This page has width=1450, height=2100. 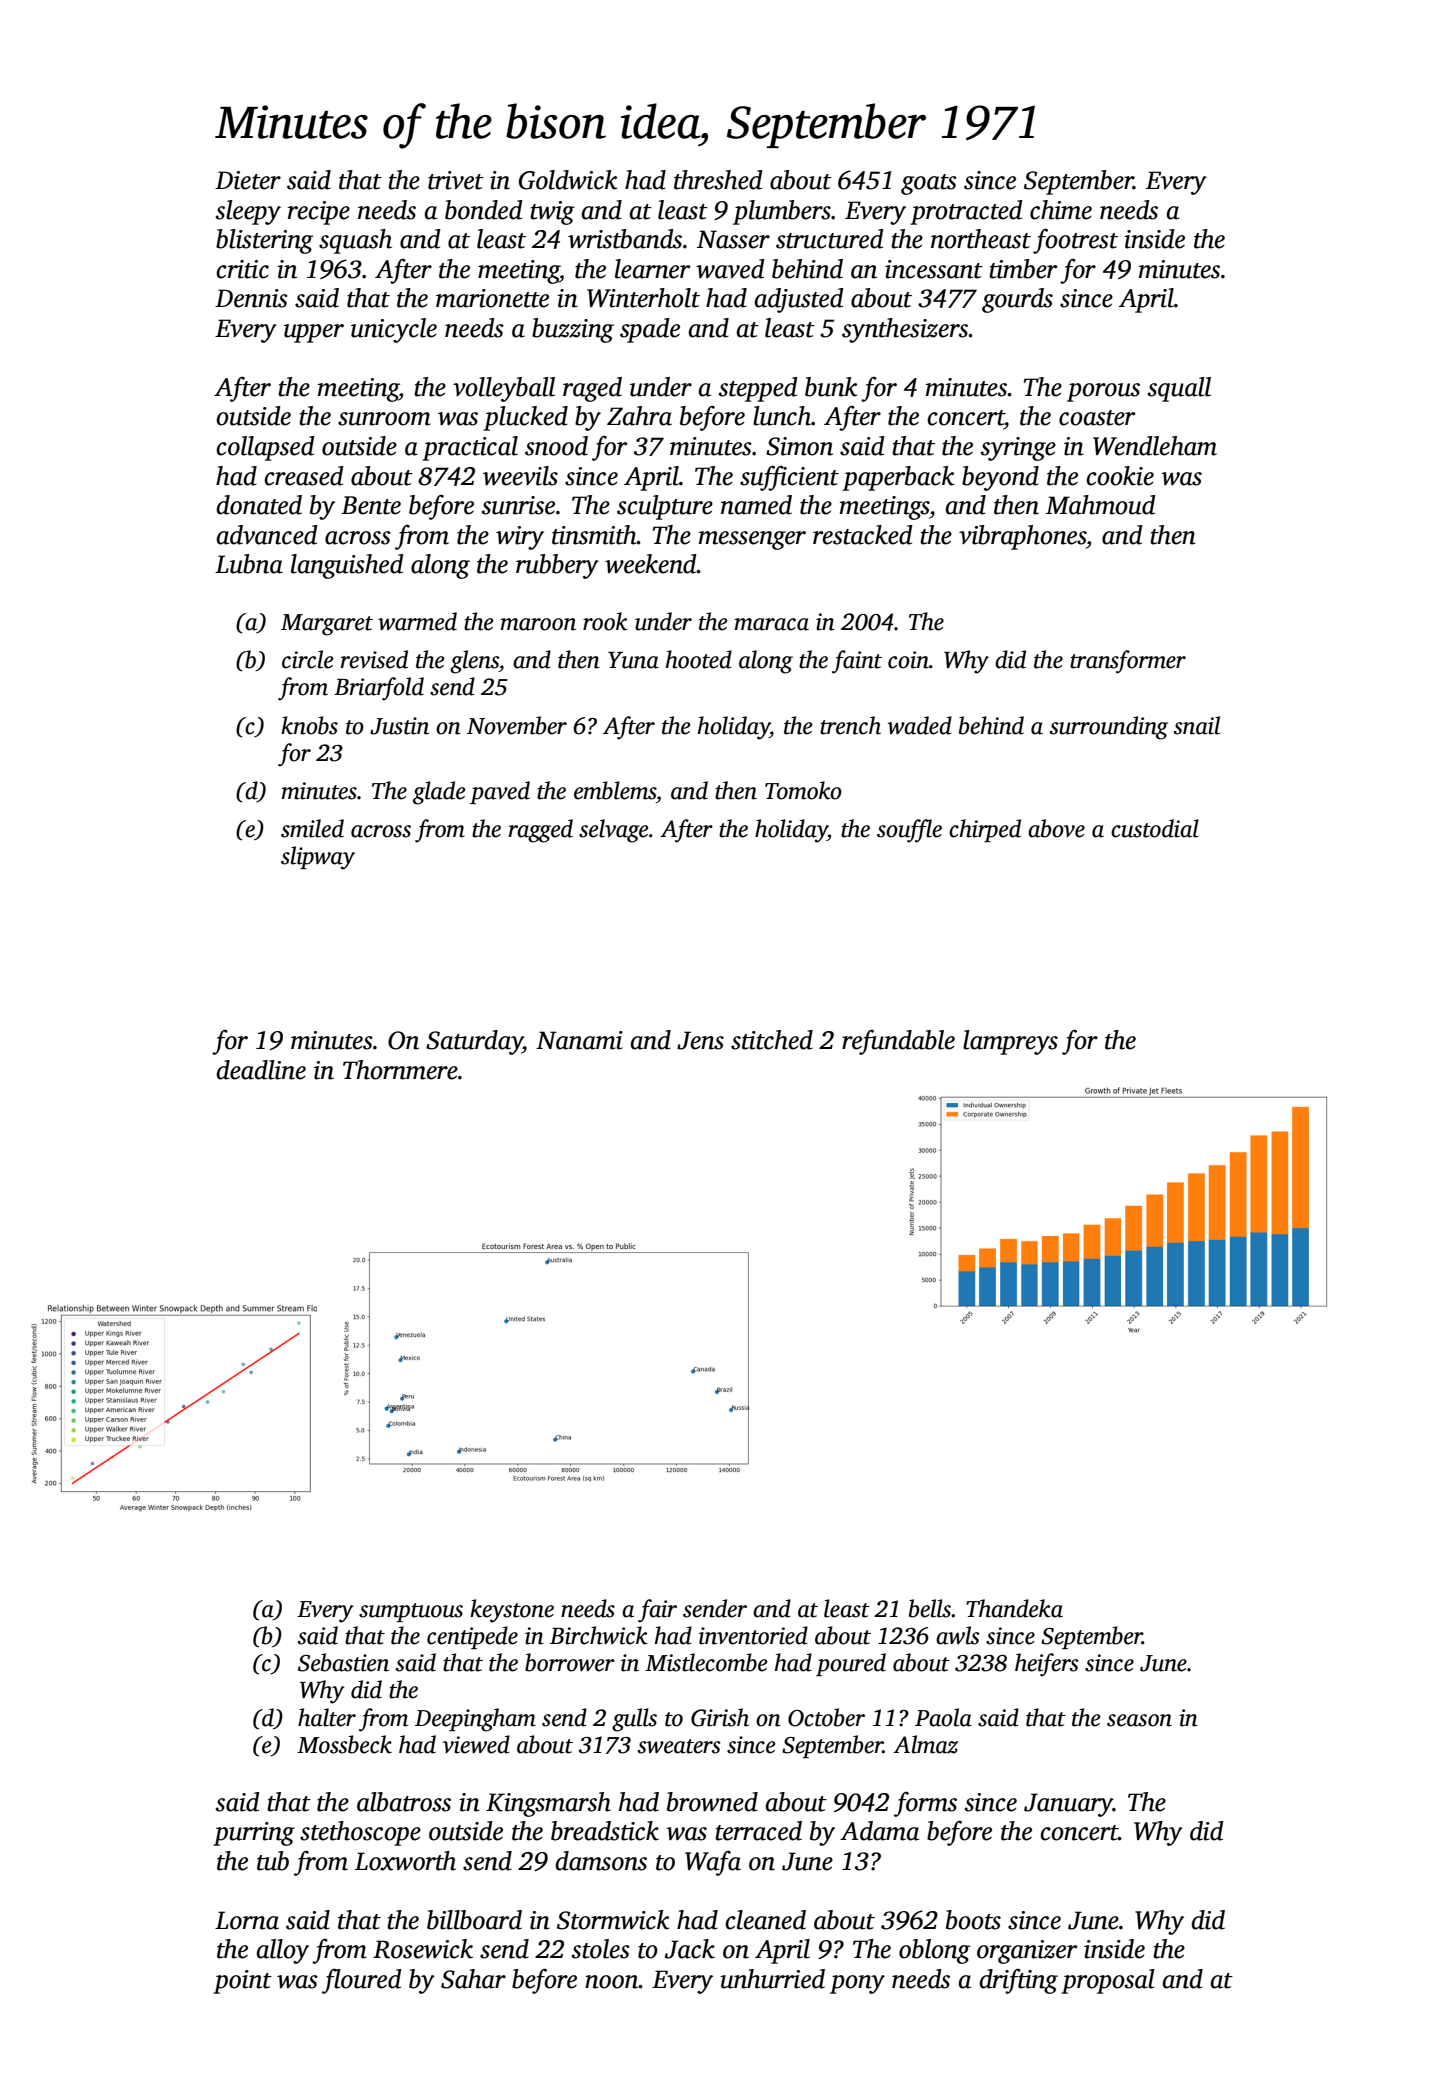 What do you see at coordinates (282, 1951) in the page?
I see `alloy` at bounding box center [282, 1951].
